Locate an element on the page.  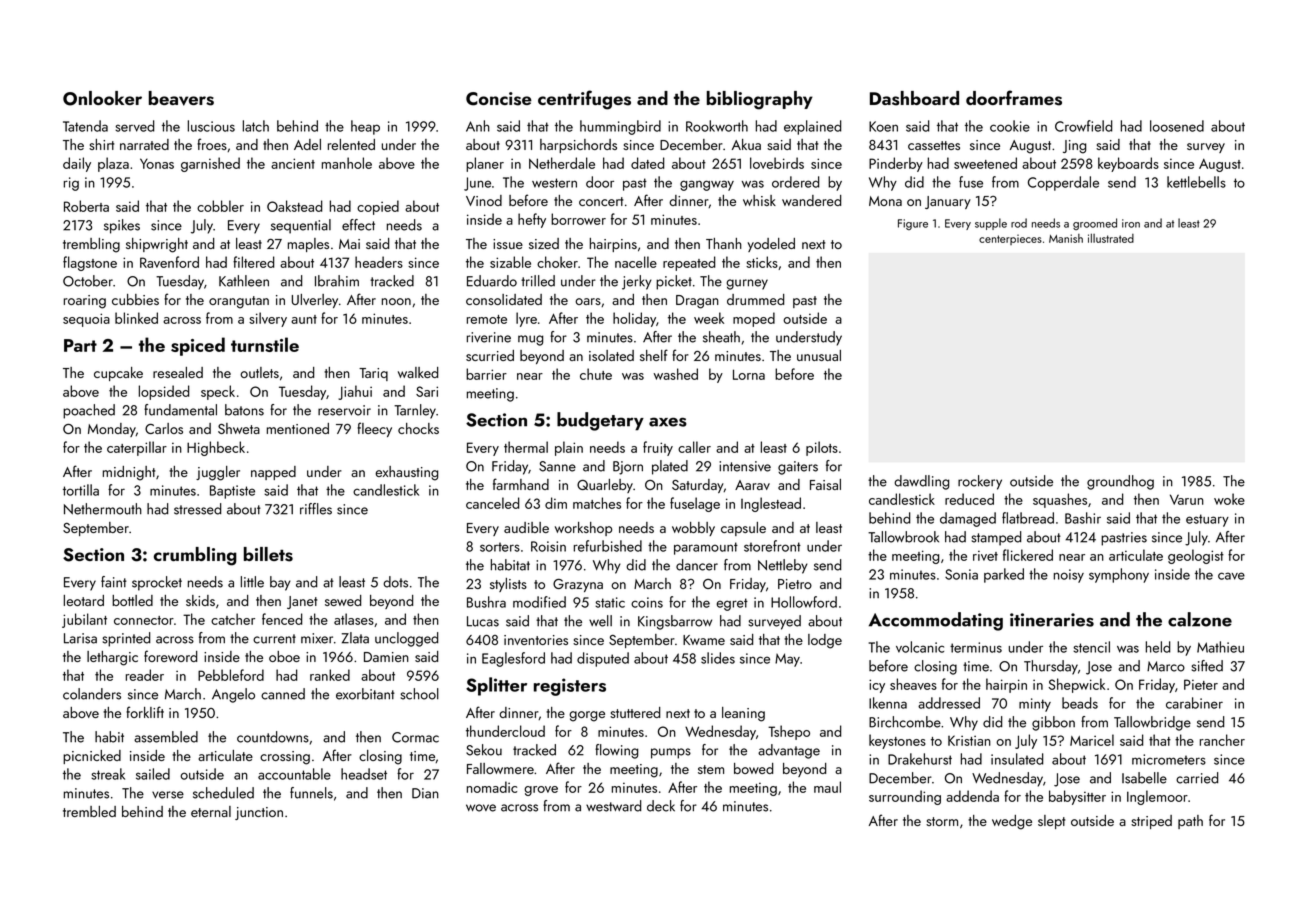
junction is located at coordinates (259, 813).
